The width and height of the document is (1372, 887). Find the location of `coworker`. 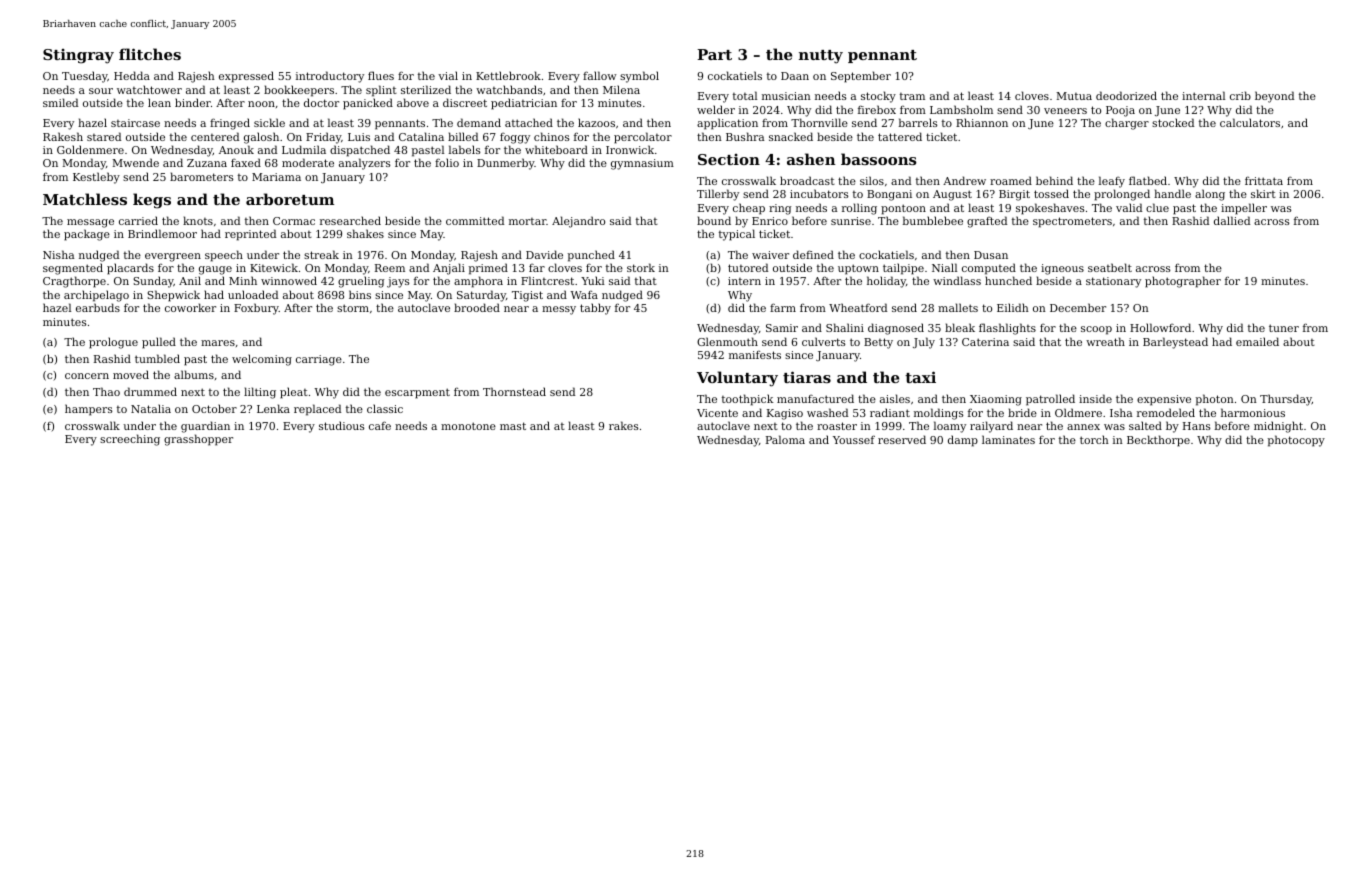

coworker is located at coordinates (190, 307).
